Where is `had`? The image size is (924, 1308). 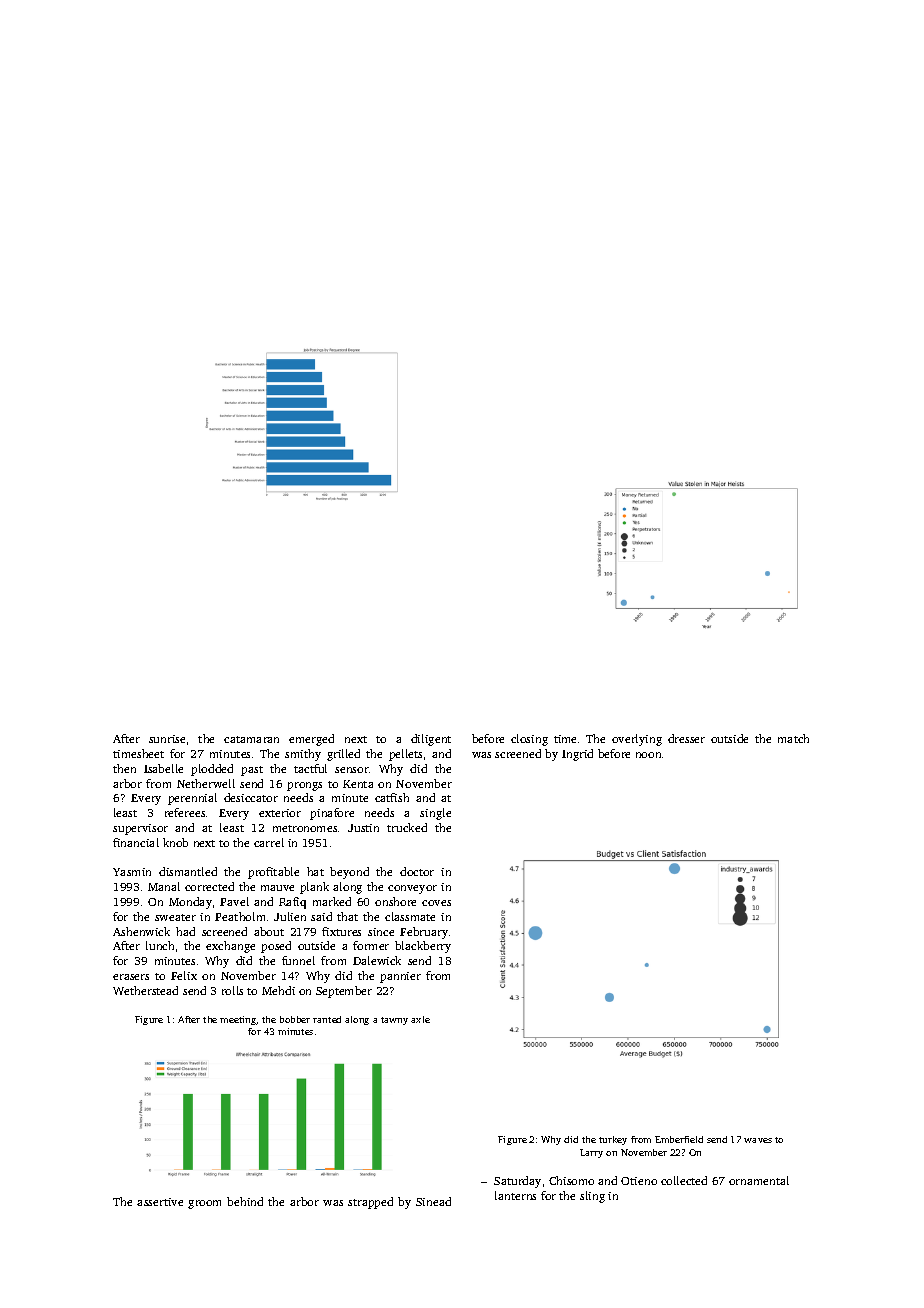 had is located at coordinates (185, 931).
